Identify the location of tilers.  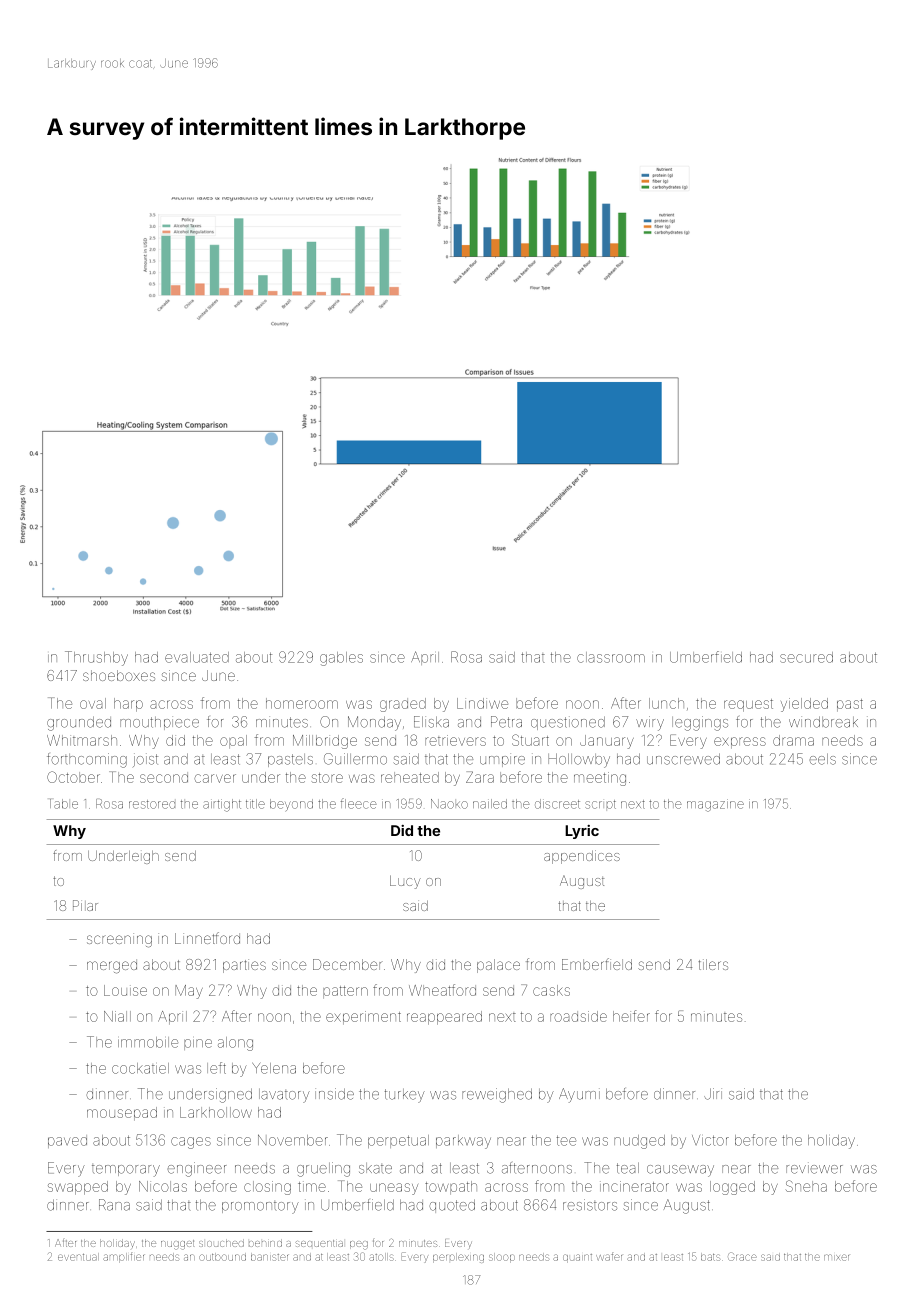
(713, 964).
